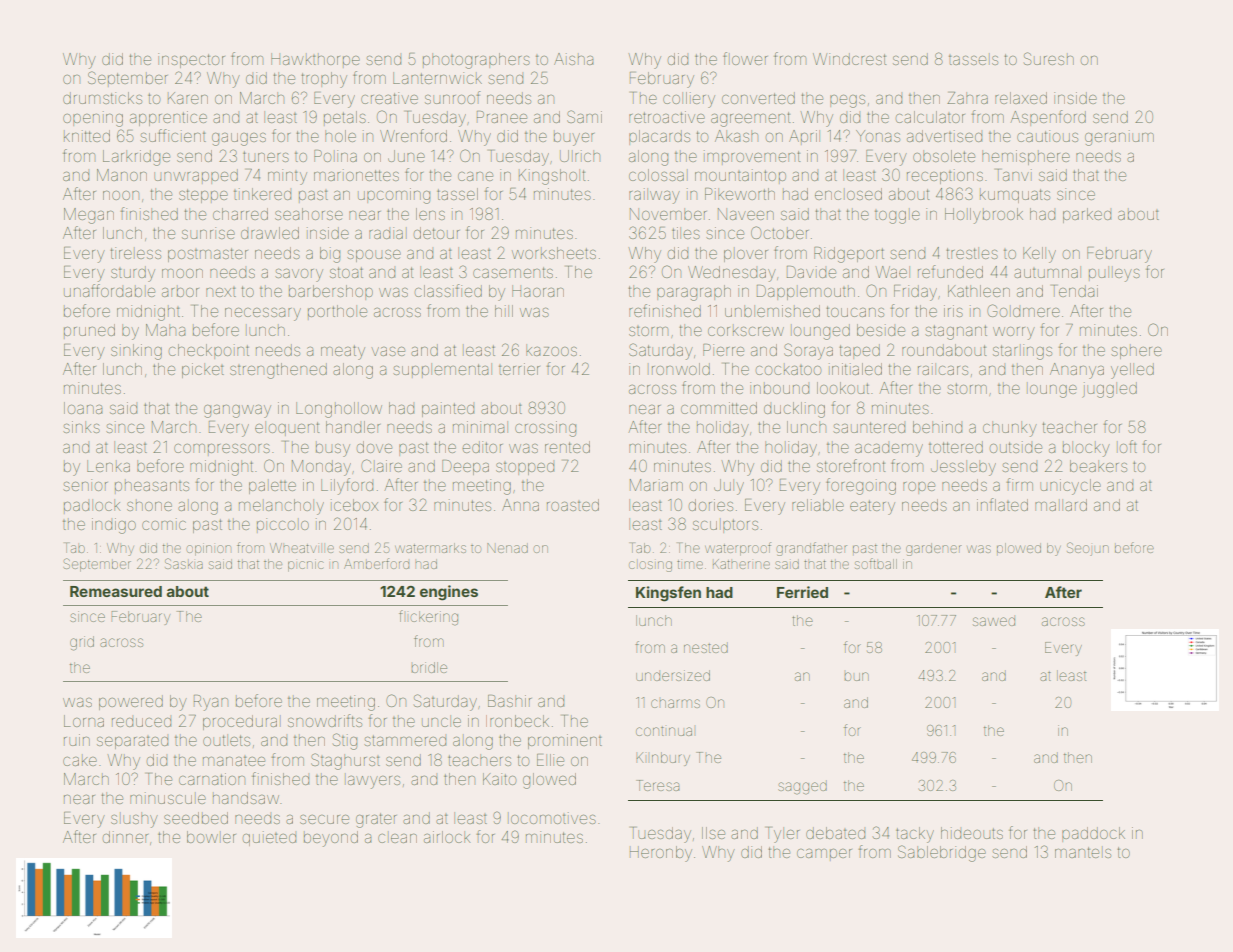 The height and width of the screenshot is (952, 1233). I want to click on terrier, so click(519, 369).
